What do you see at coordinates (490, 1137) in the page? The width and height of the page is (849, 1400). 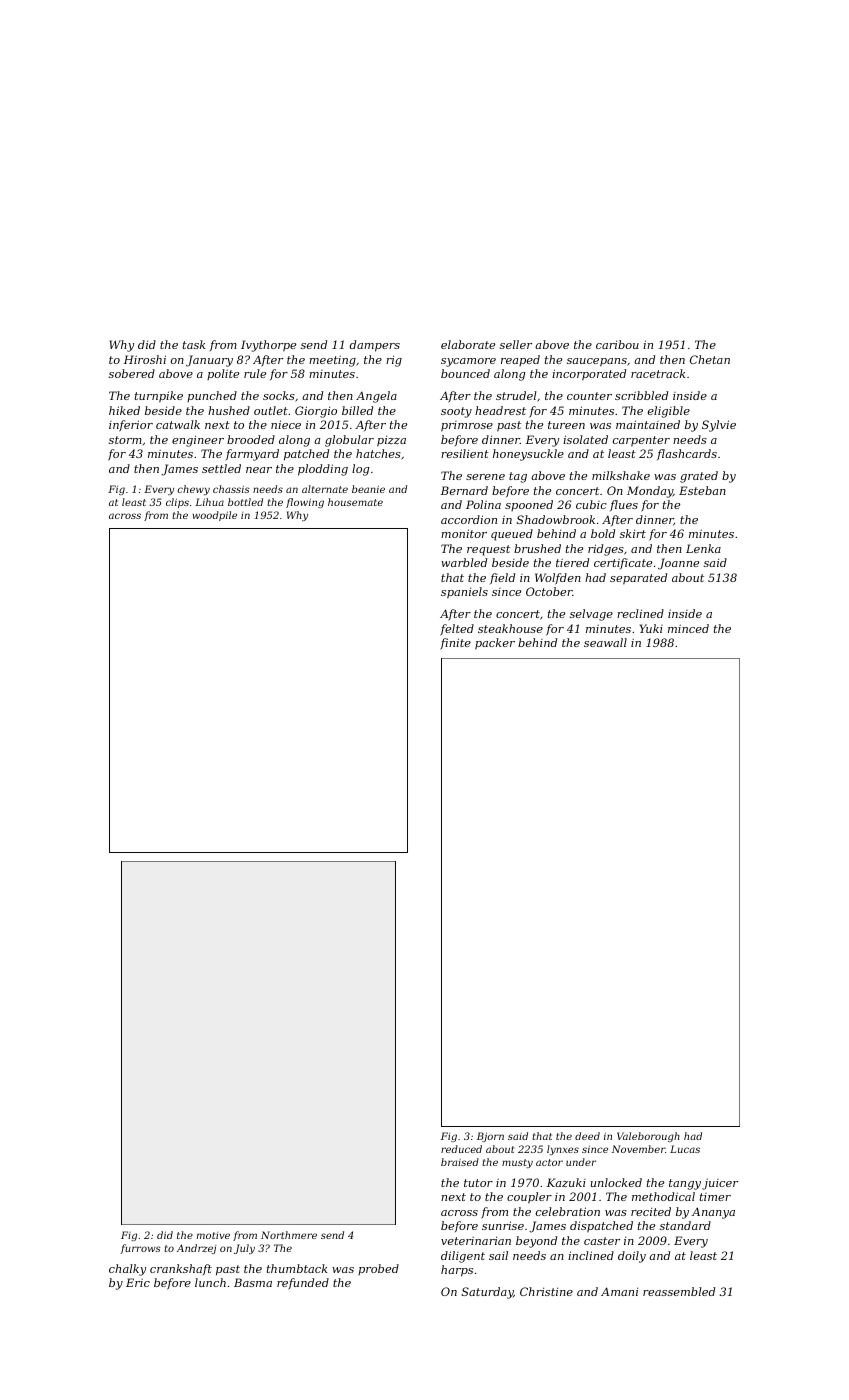 I see `Bjorn` at bounding box center [490, 1137].
